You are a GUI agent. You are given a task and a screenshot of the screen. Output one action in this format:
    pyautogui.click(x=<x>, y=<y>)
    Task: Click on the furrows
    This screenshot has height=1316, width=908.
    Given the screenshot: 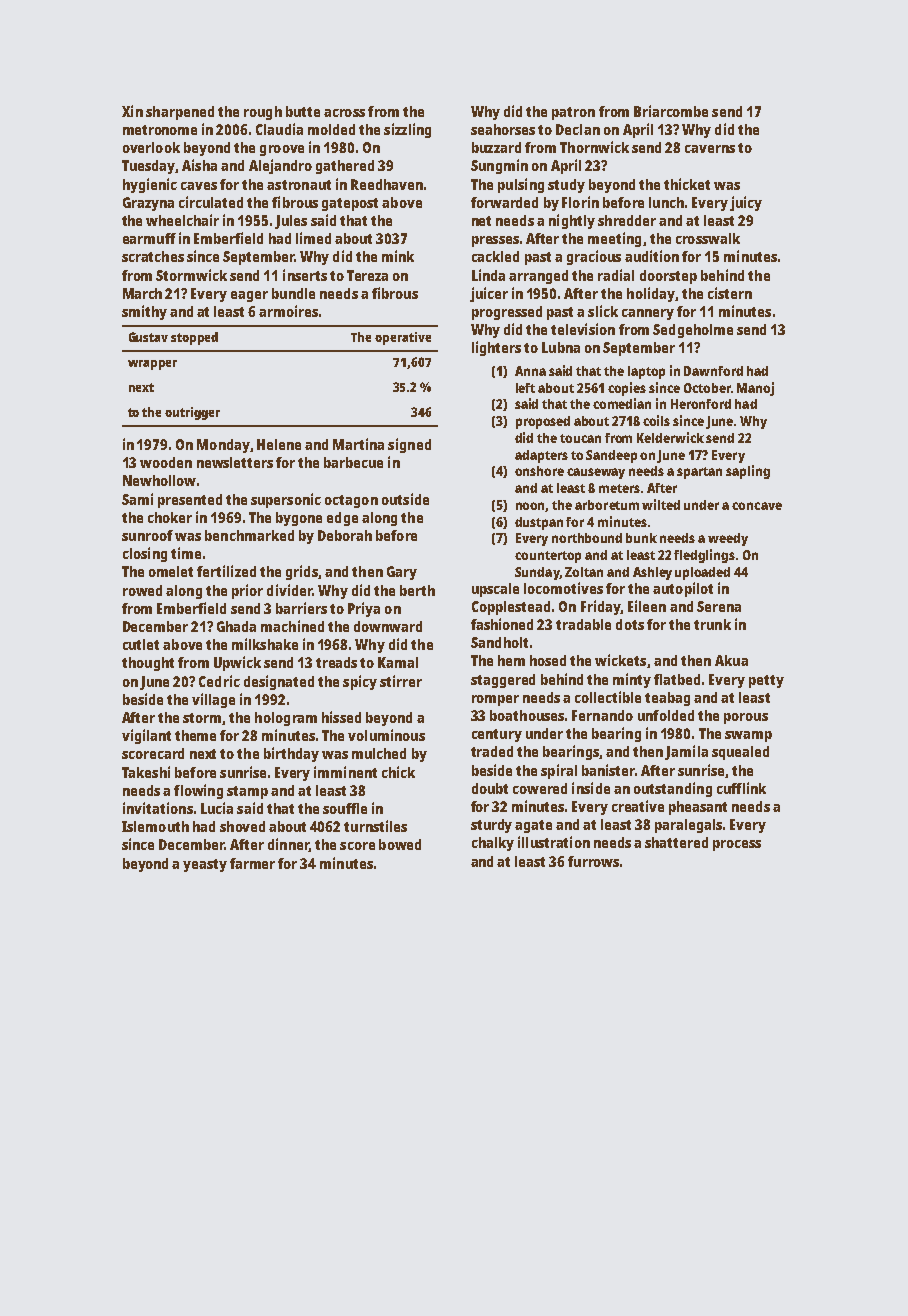 What is the action you would take?
    pyautogui.click(x=593, y=861)
